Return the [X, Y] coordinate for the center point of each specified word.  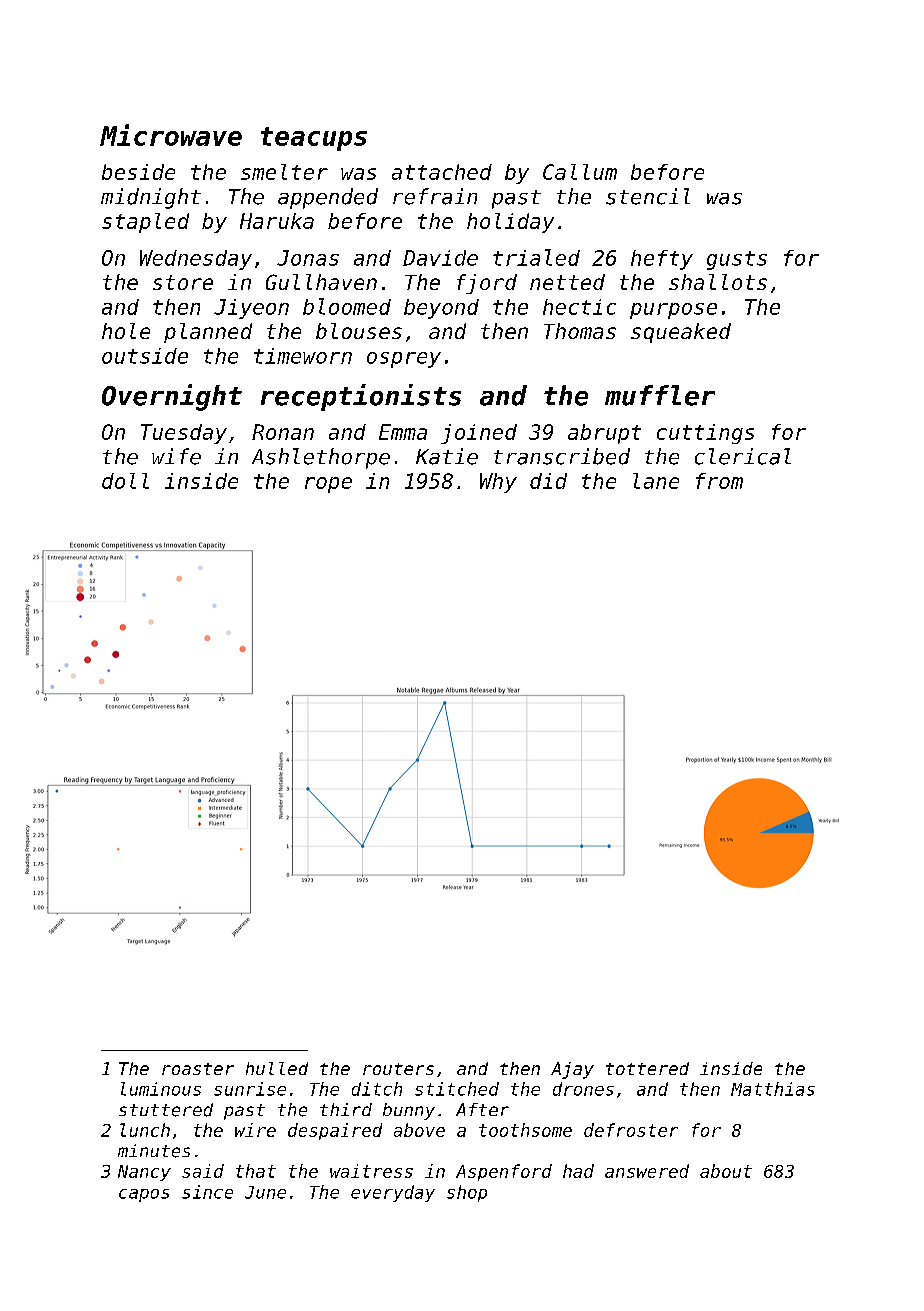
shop [467, 1193]
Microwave [171, 135]
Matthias [773, 1089]
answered [647, 1171]
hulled [277, 1068]
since [207, 1192]
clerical [743, 456]
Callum [580, 172]
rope [328, 485]
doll [125, 481]
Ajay [572, 1070]
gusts [737, 260]
